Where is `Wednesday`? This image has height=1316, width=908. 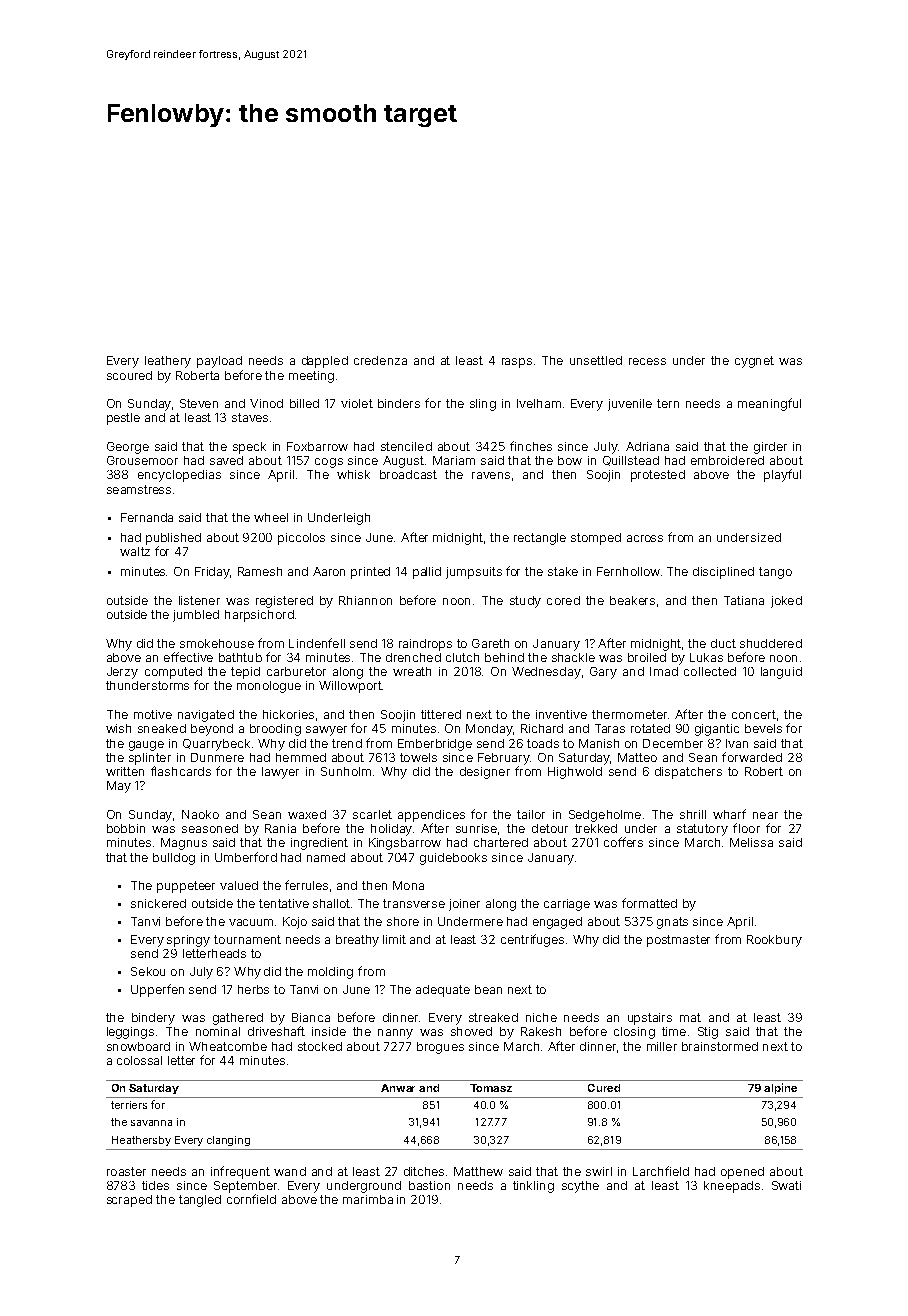
Wednesday is located at coordinates (546, 673).
